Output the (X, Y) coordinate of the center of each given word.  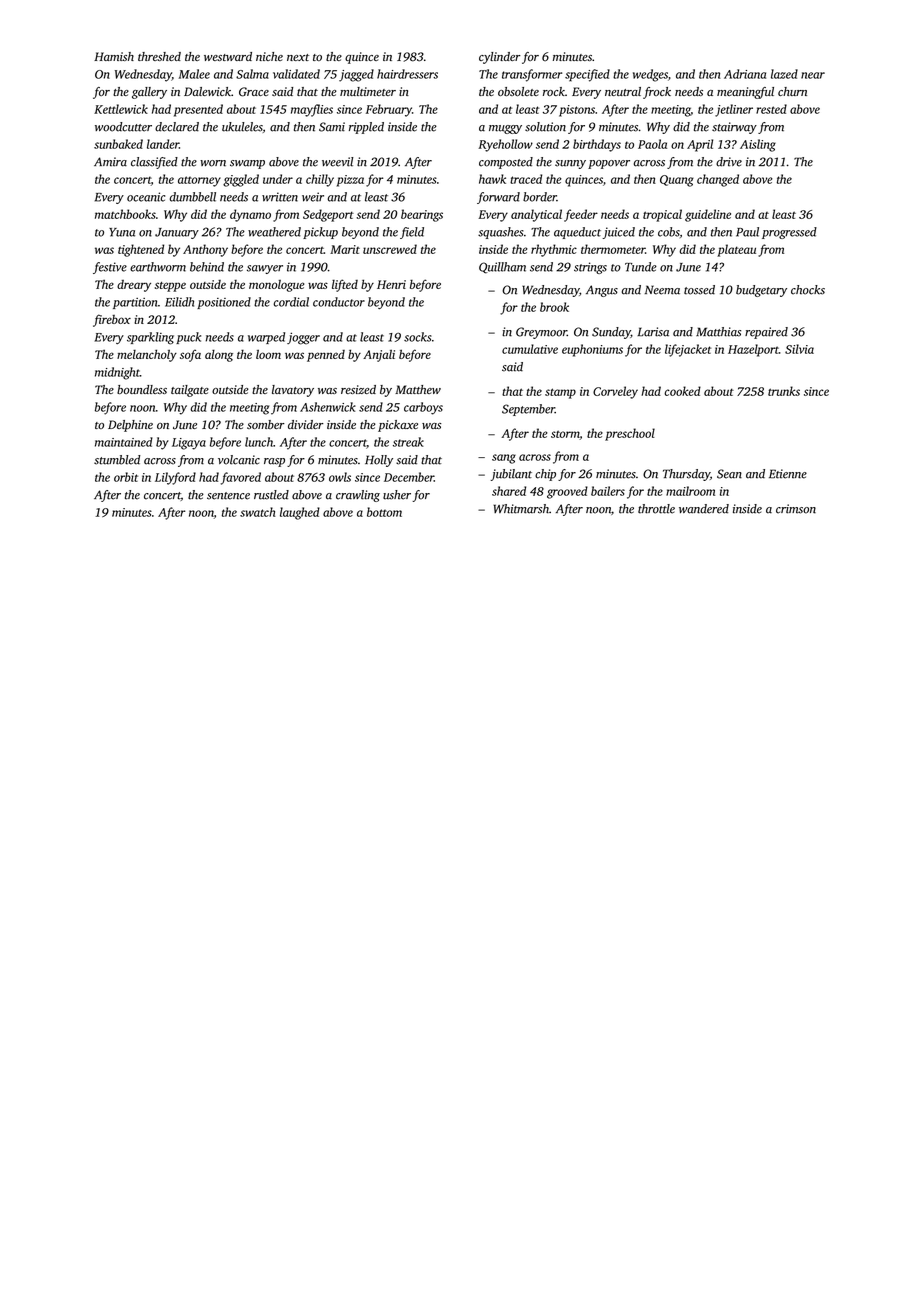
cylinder (500, 58)
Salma (252, 74)
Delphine (130, 426)
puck (188, 338)
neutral (623, 91)
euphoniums (592, 350)
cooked (682, 391)
